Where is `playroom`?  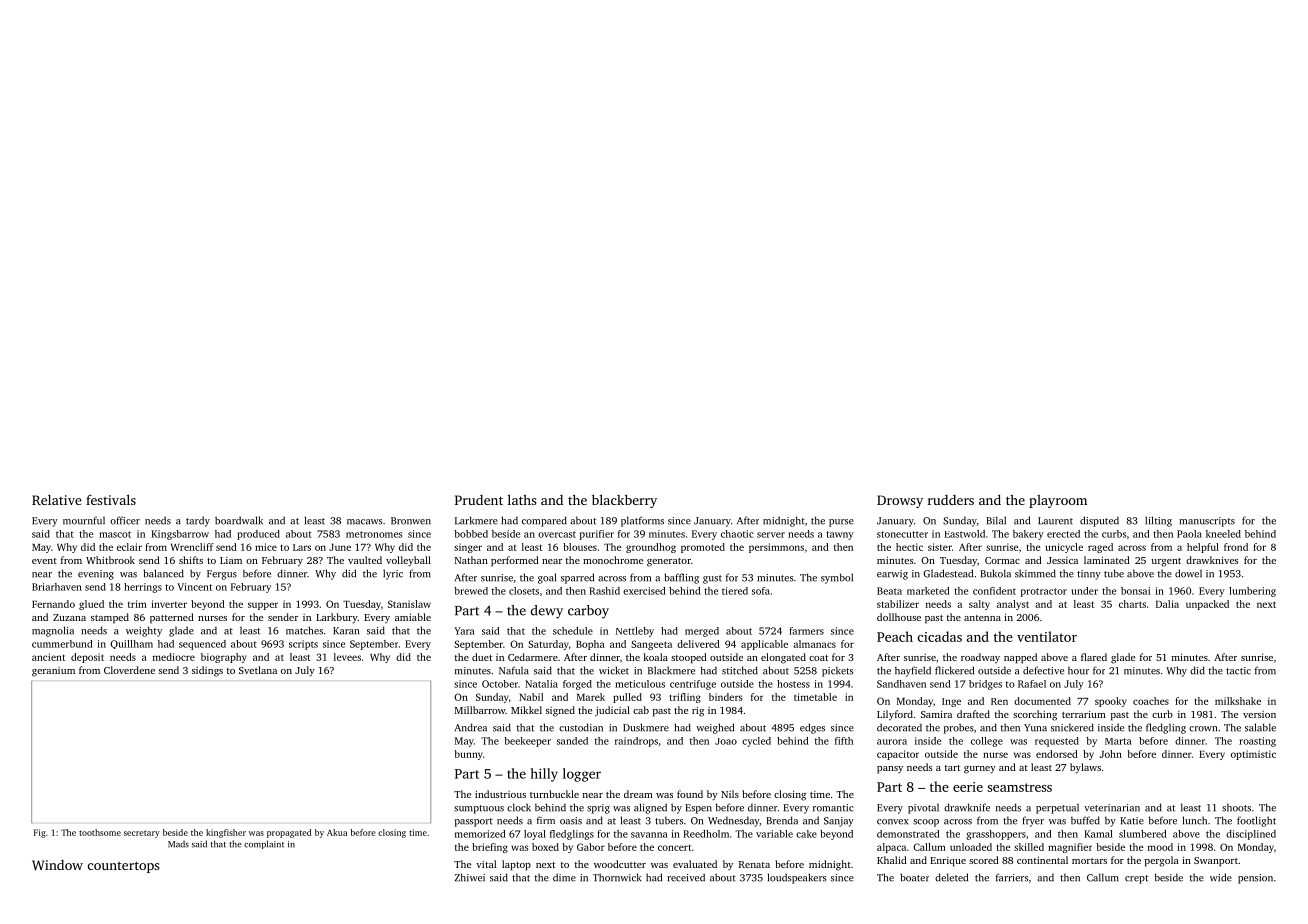
playroom is located at coordinates (1058, 501).
